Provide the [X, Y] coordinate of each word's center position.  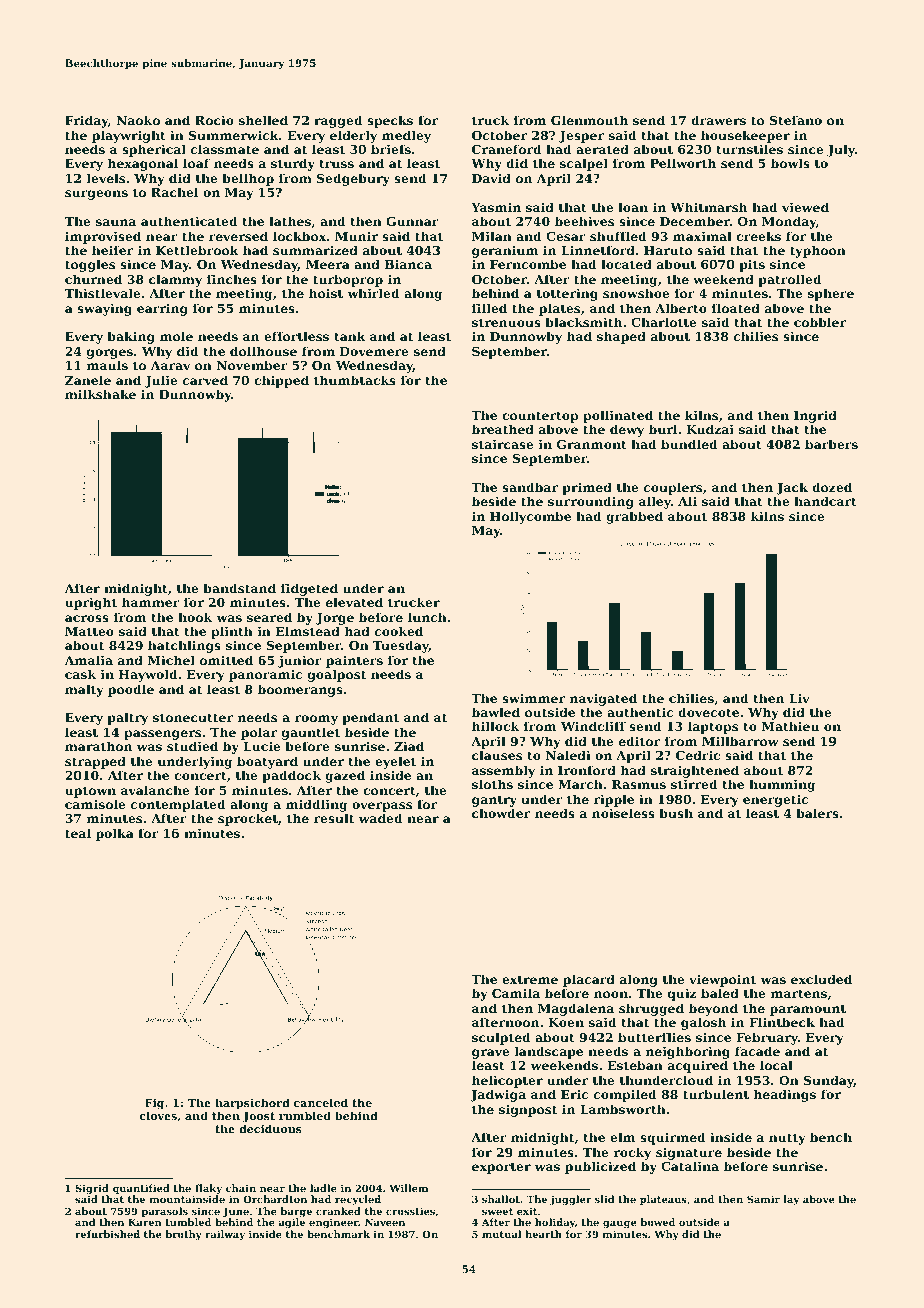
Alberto [681, 308]
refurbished [107, 1234]
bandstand [239, 588]
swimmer [533, 698]
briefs [391, 149]
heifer [112, 250]
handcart [825, 501]
